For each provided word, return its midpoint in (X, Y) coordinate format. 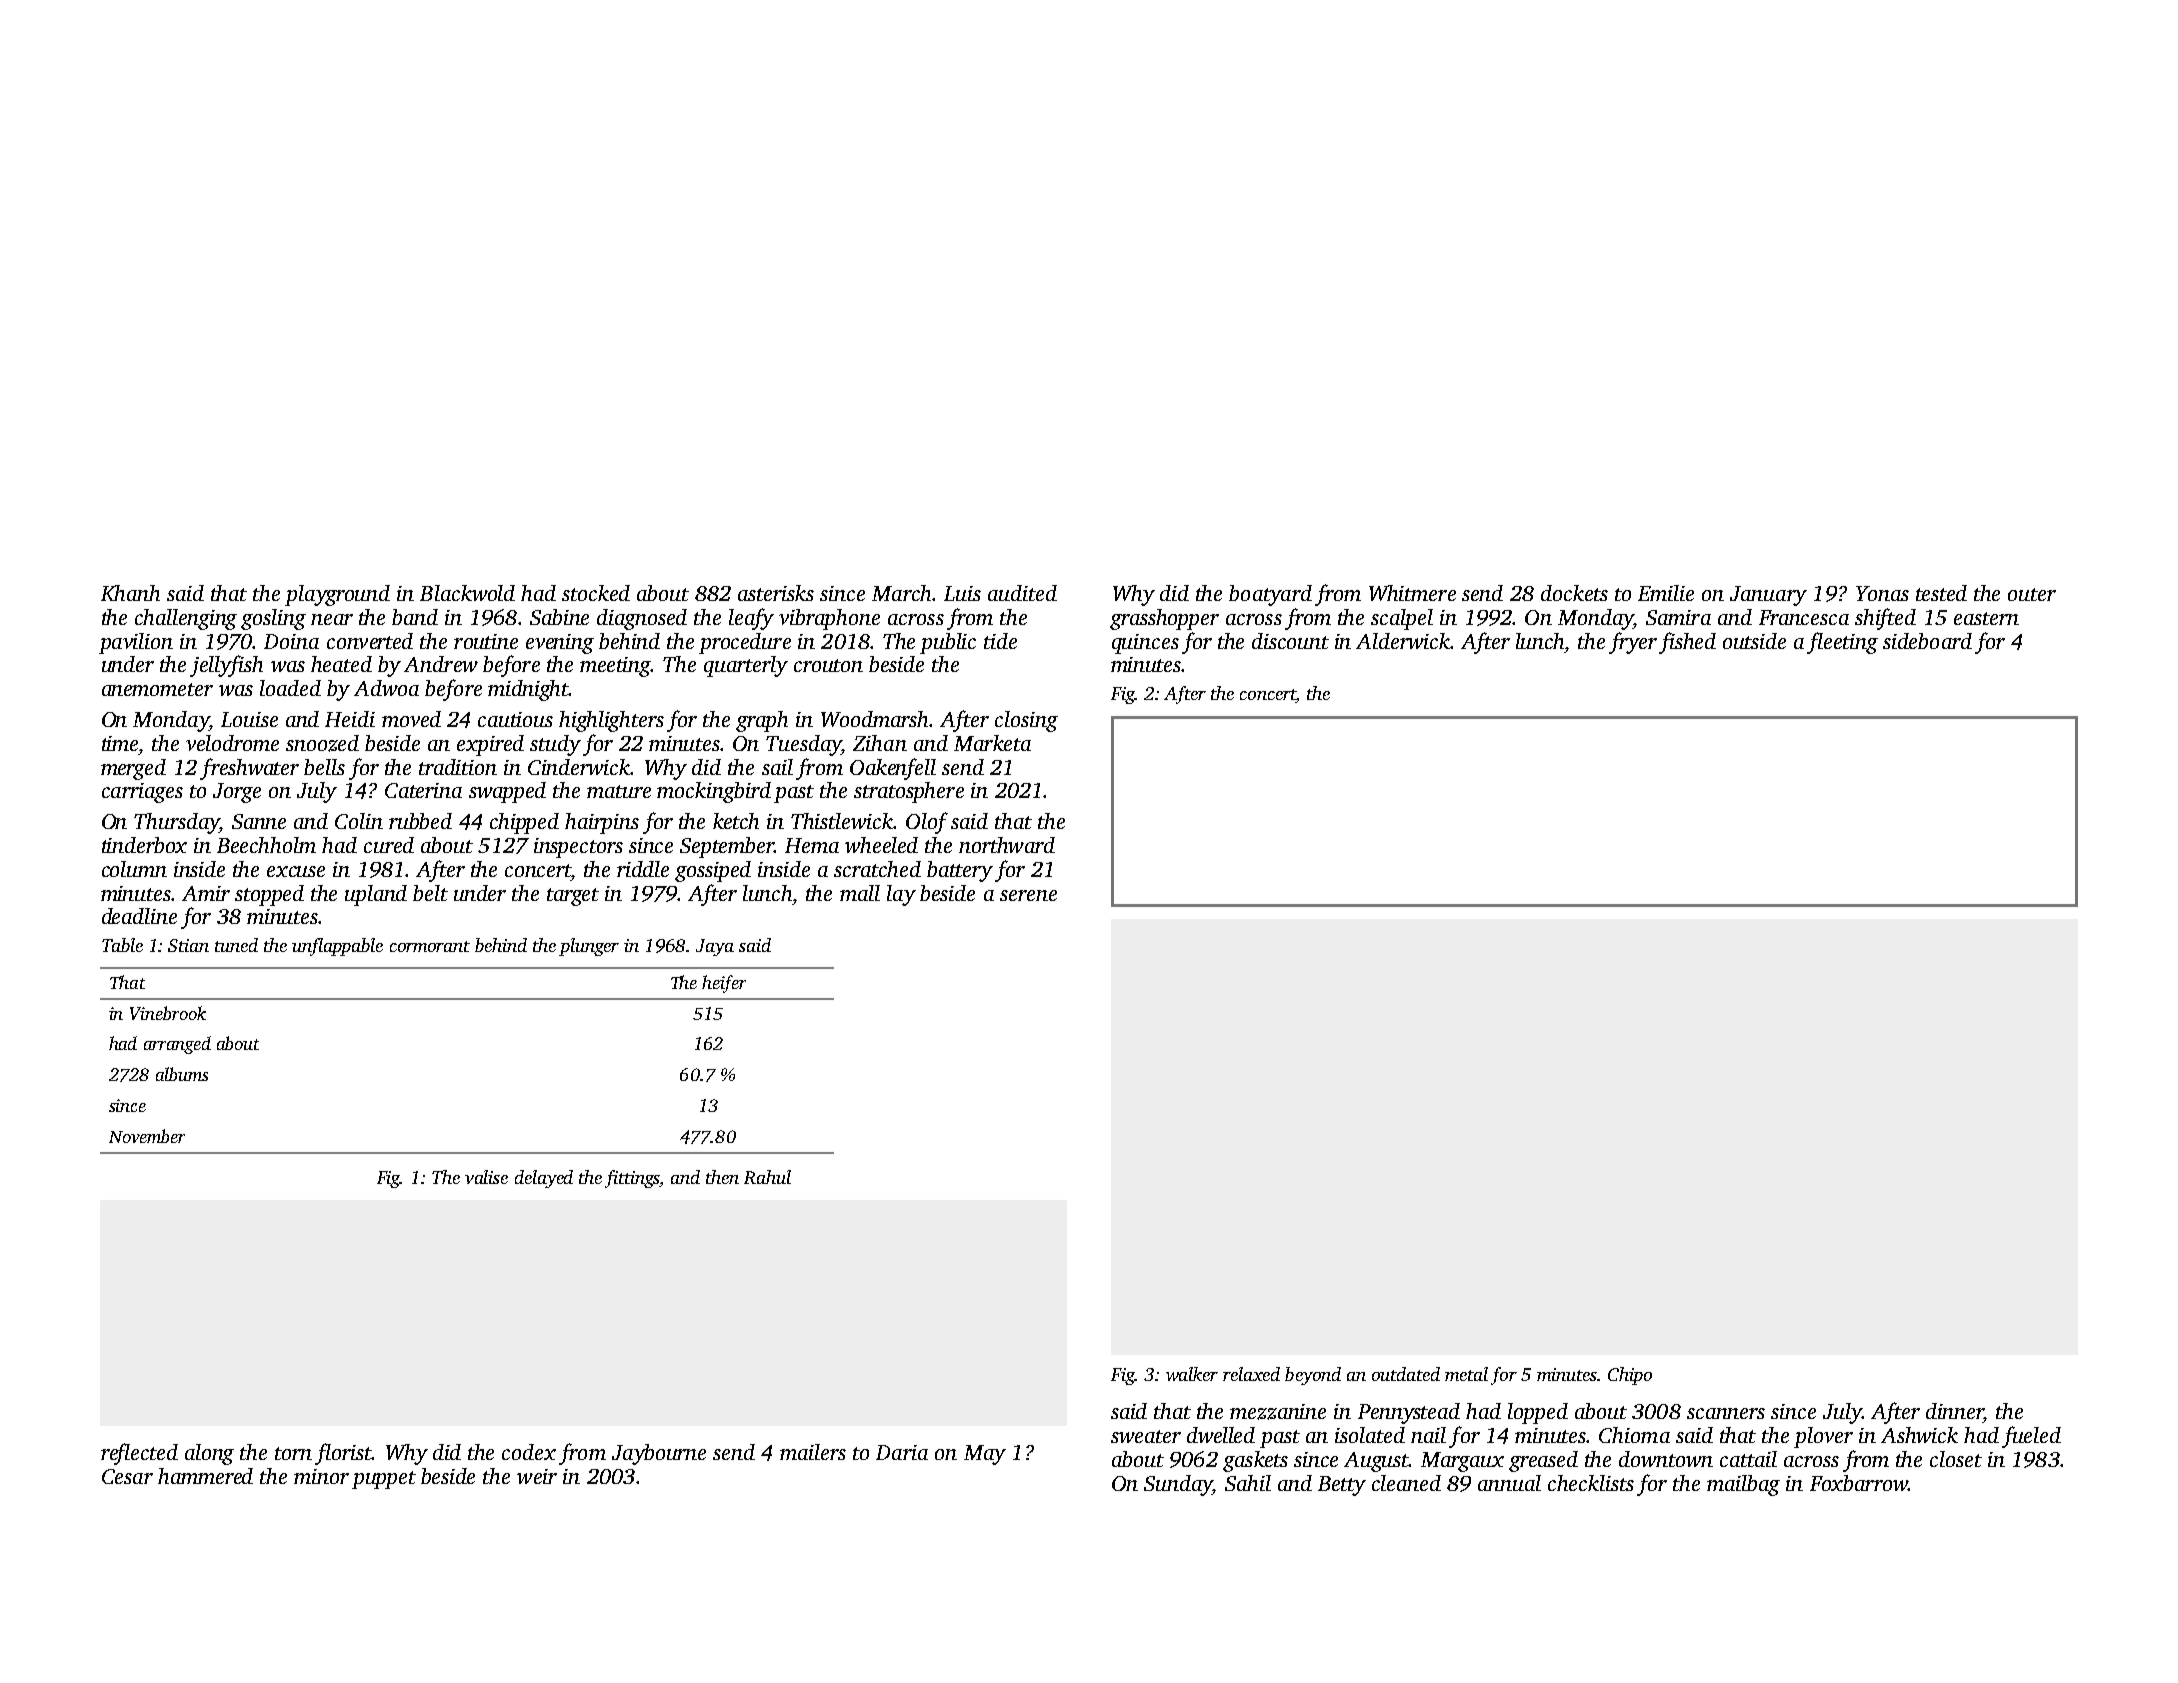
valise (486, 1177)
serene (1028, 895)
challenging (186, 619)
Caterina (423, 790)
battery (960, 871)
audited (1022, 593)
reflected (139, 1454)
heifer (724, 984)
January (1768, 596)
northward (1007, 845)
